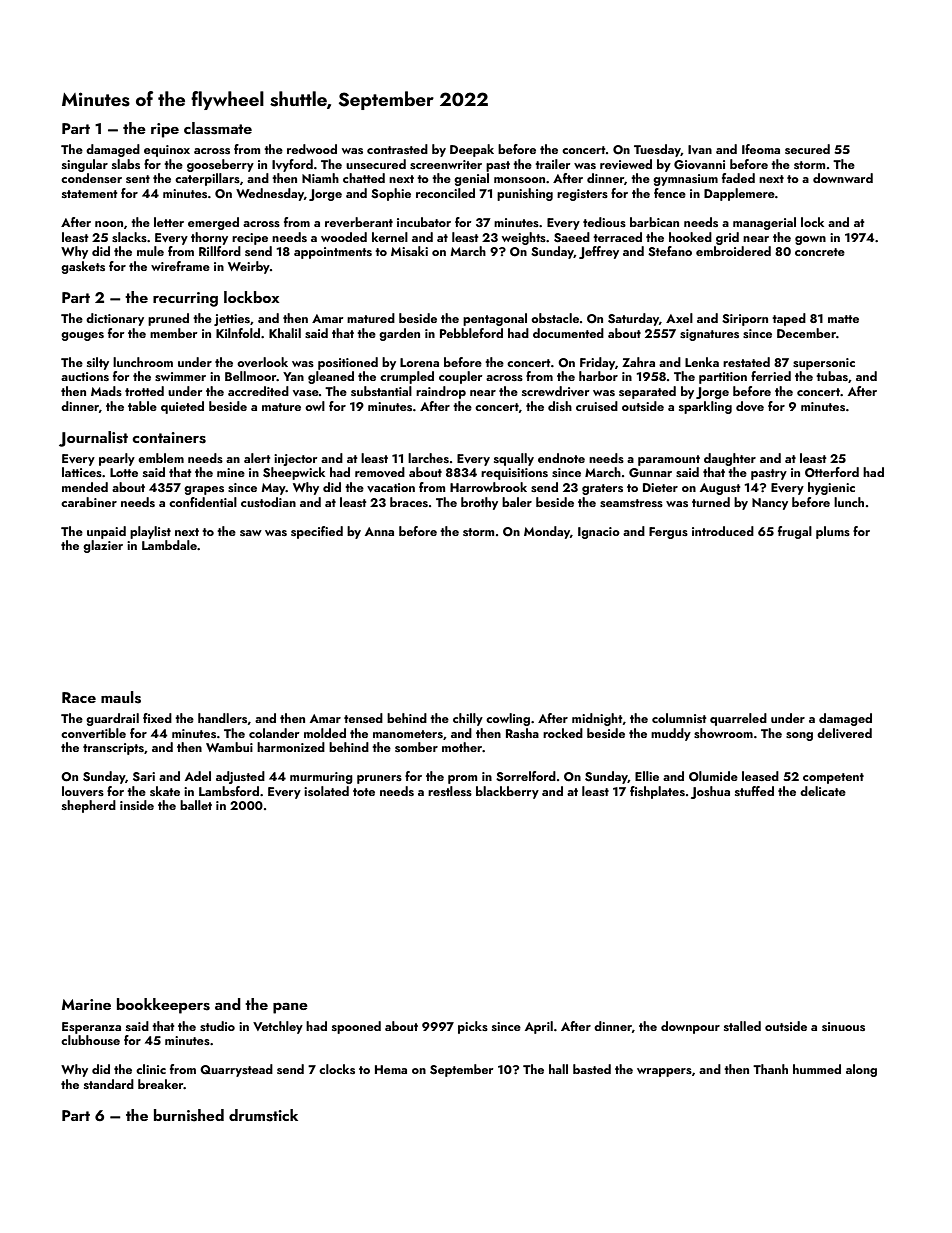 The height and width of the document is (1233, 952). What do you see at coordinates (89, 806) in the document?
I see `shepherd` at bounding box center [89, 806].
